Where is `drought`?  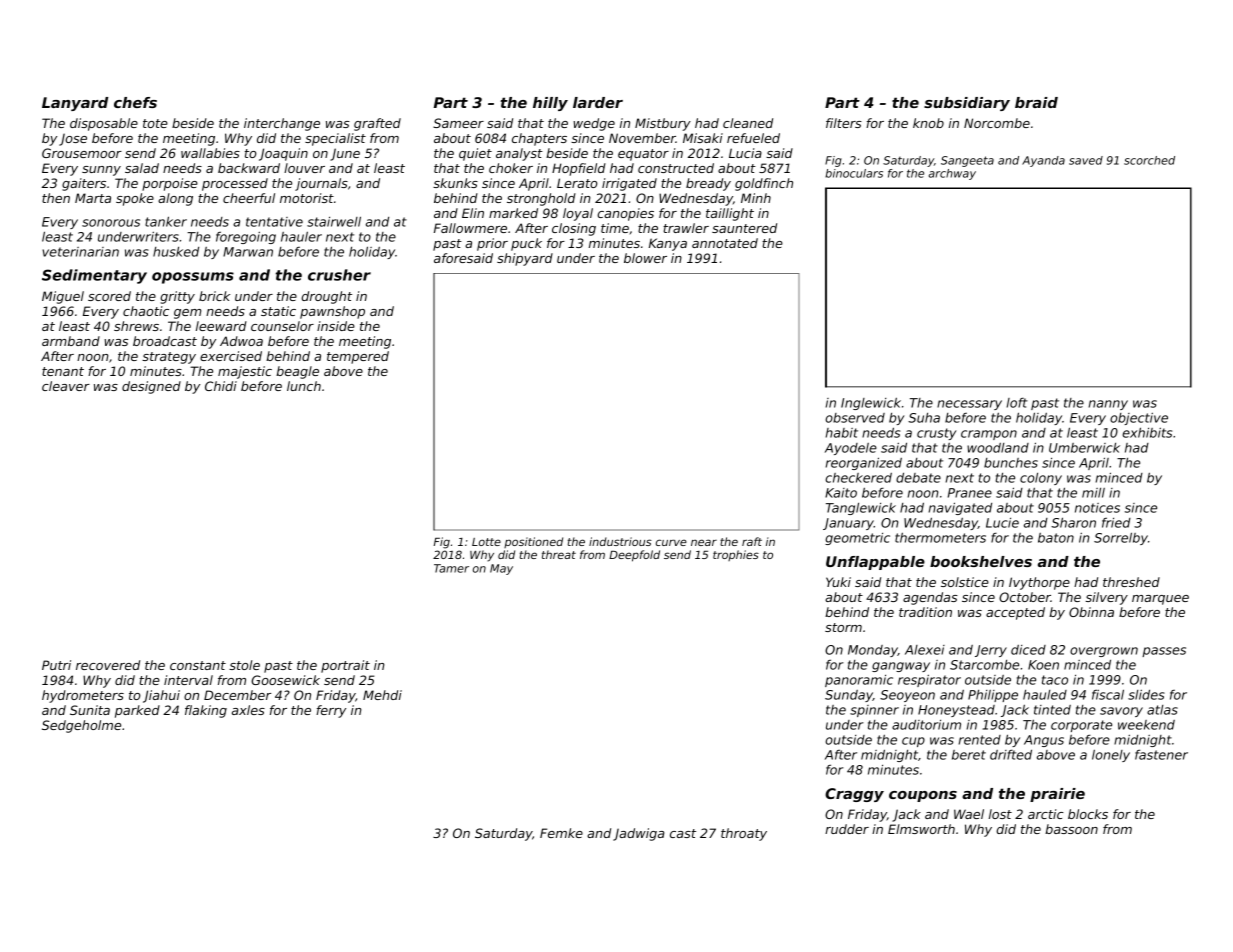
drought is located at coordinates (326, 297).
